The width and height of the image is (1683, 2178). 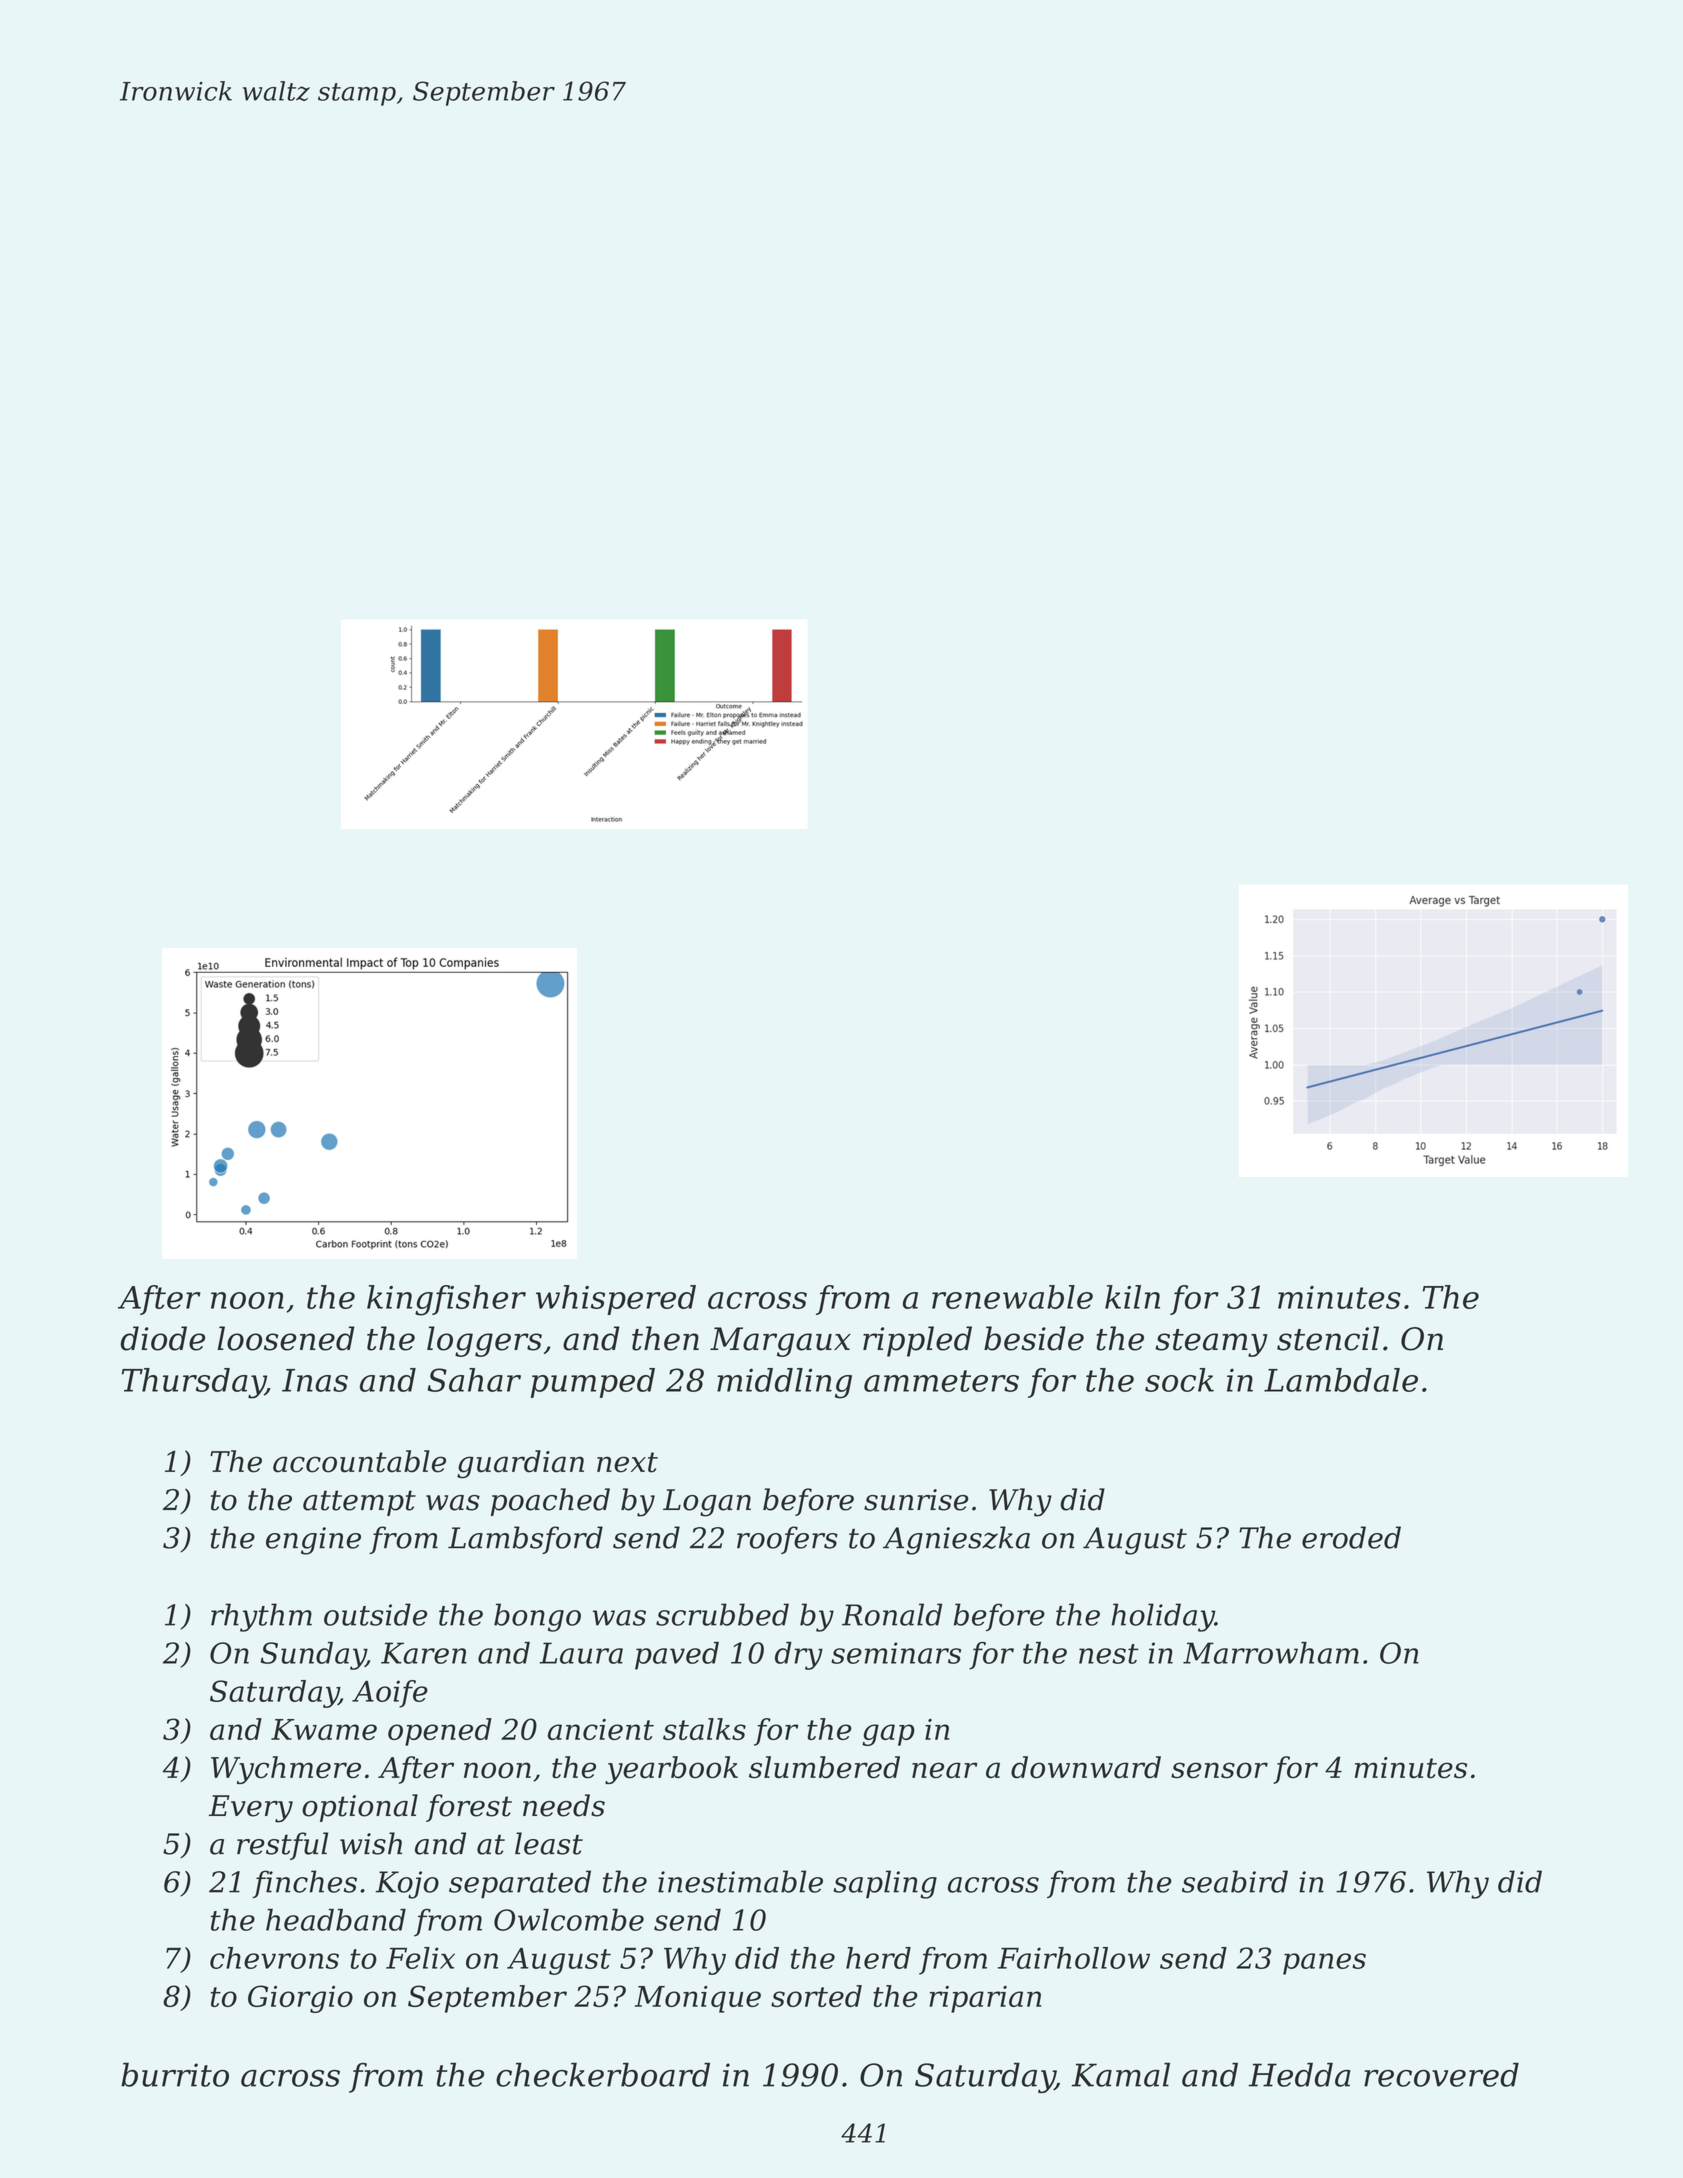 What do you see at coordinates (315, 1380) in the image?
I see `Inas` at bounding box center [315, 1380].
